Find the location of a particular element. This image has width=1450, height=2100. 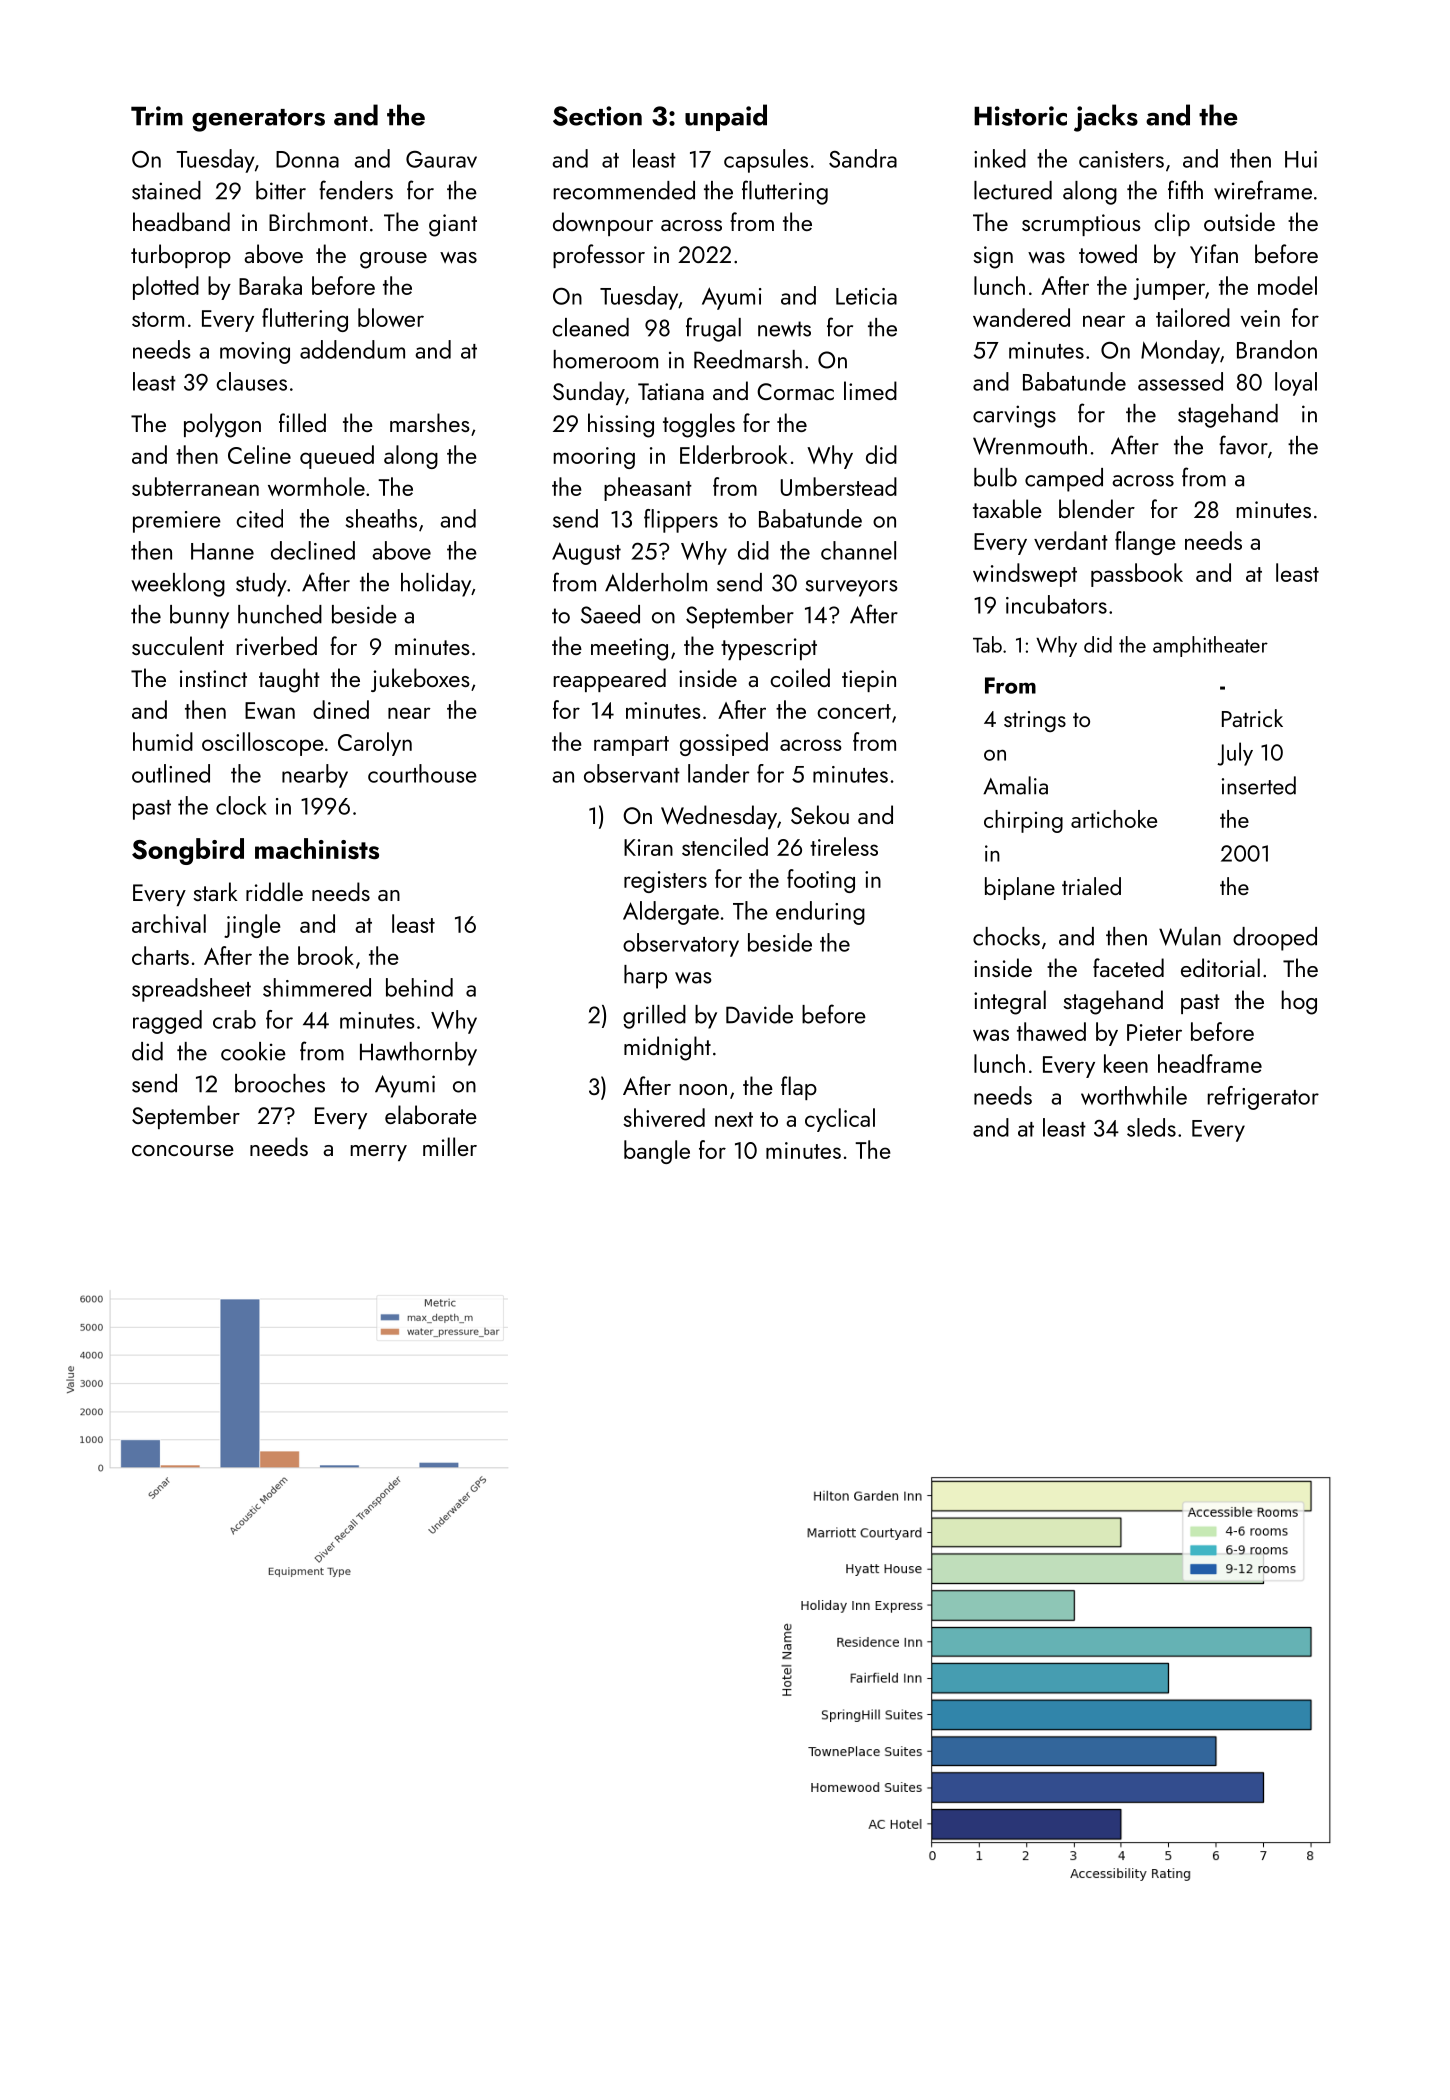

carvings is located at coordinates (1014, 416).
